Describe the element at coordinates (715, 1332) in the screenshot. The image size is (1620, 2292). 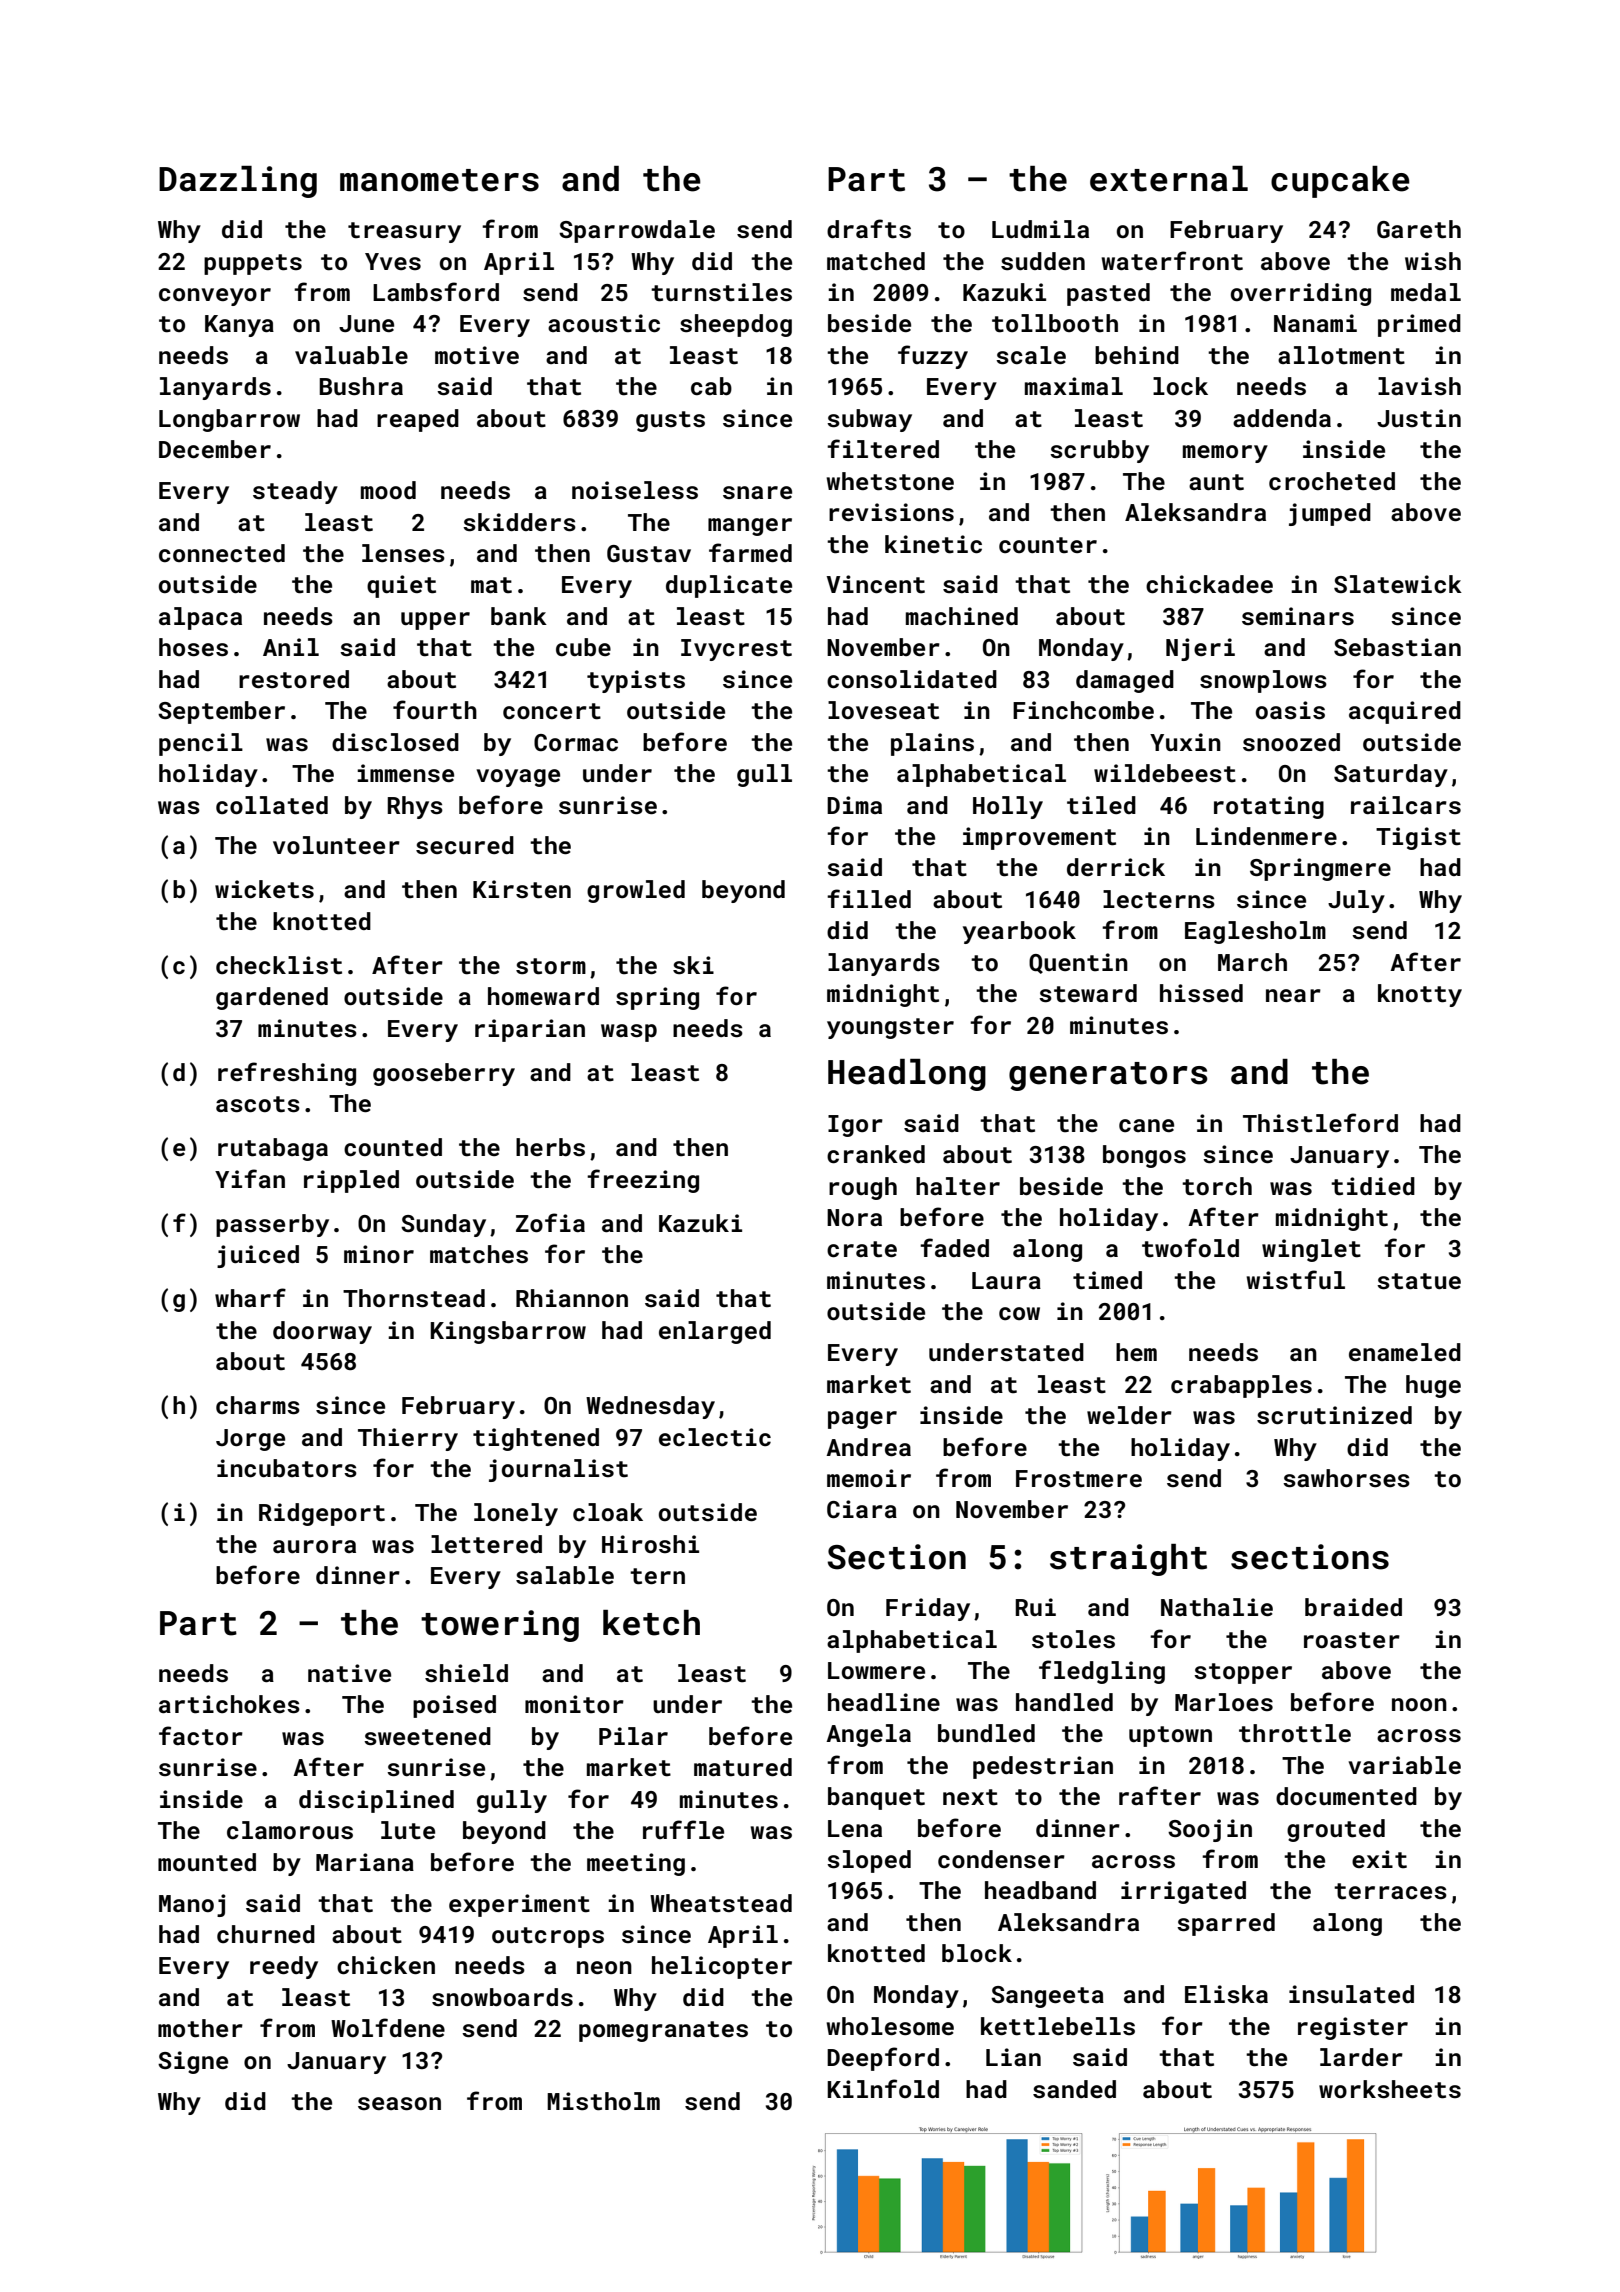
I see `enlarged` at that location.
